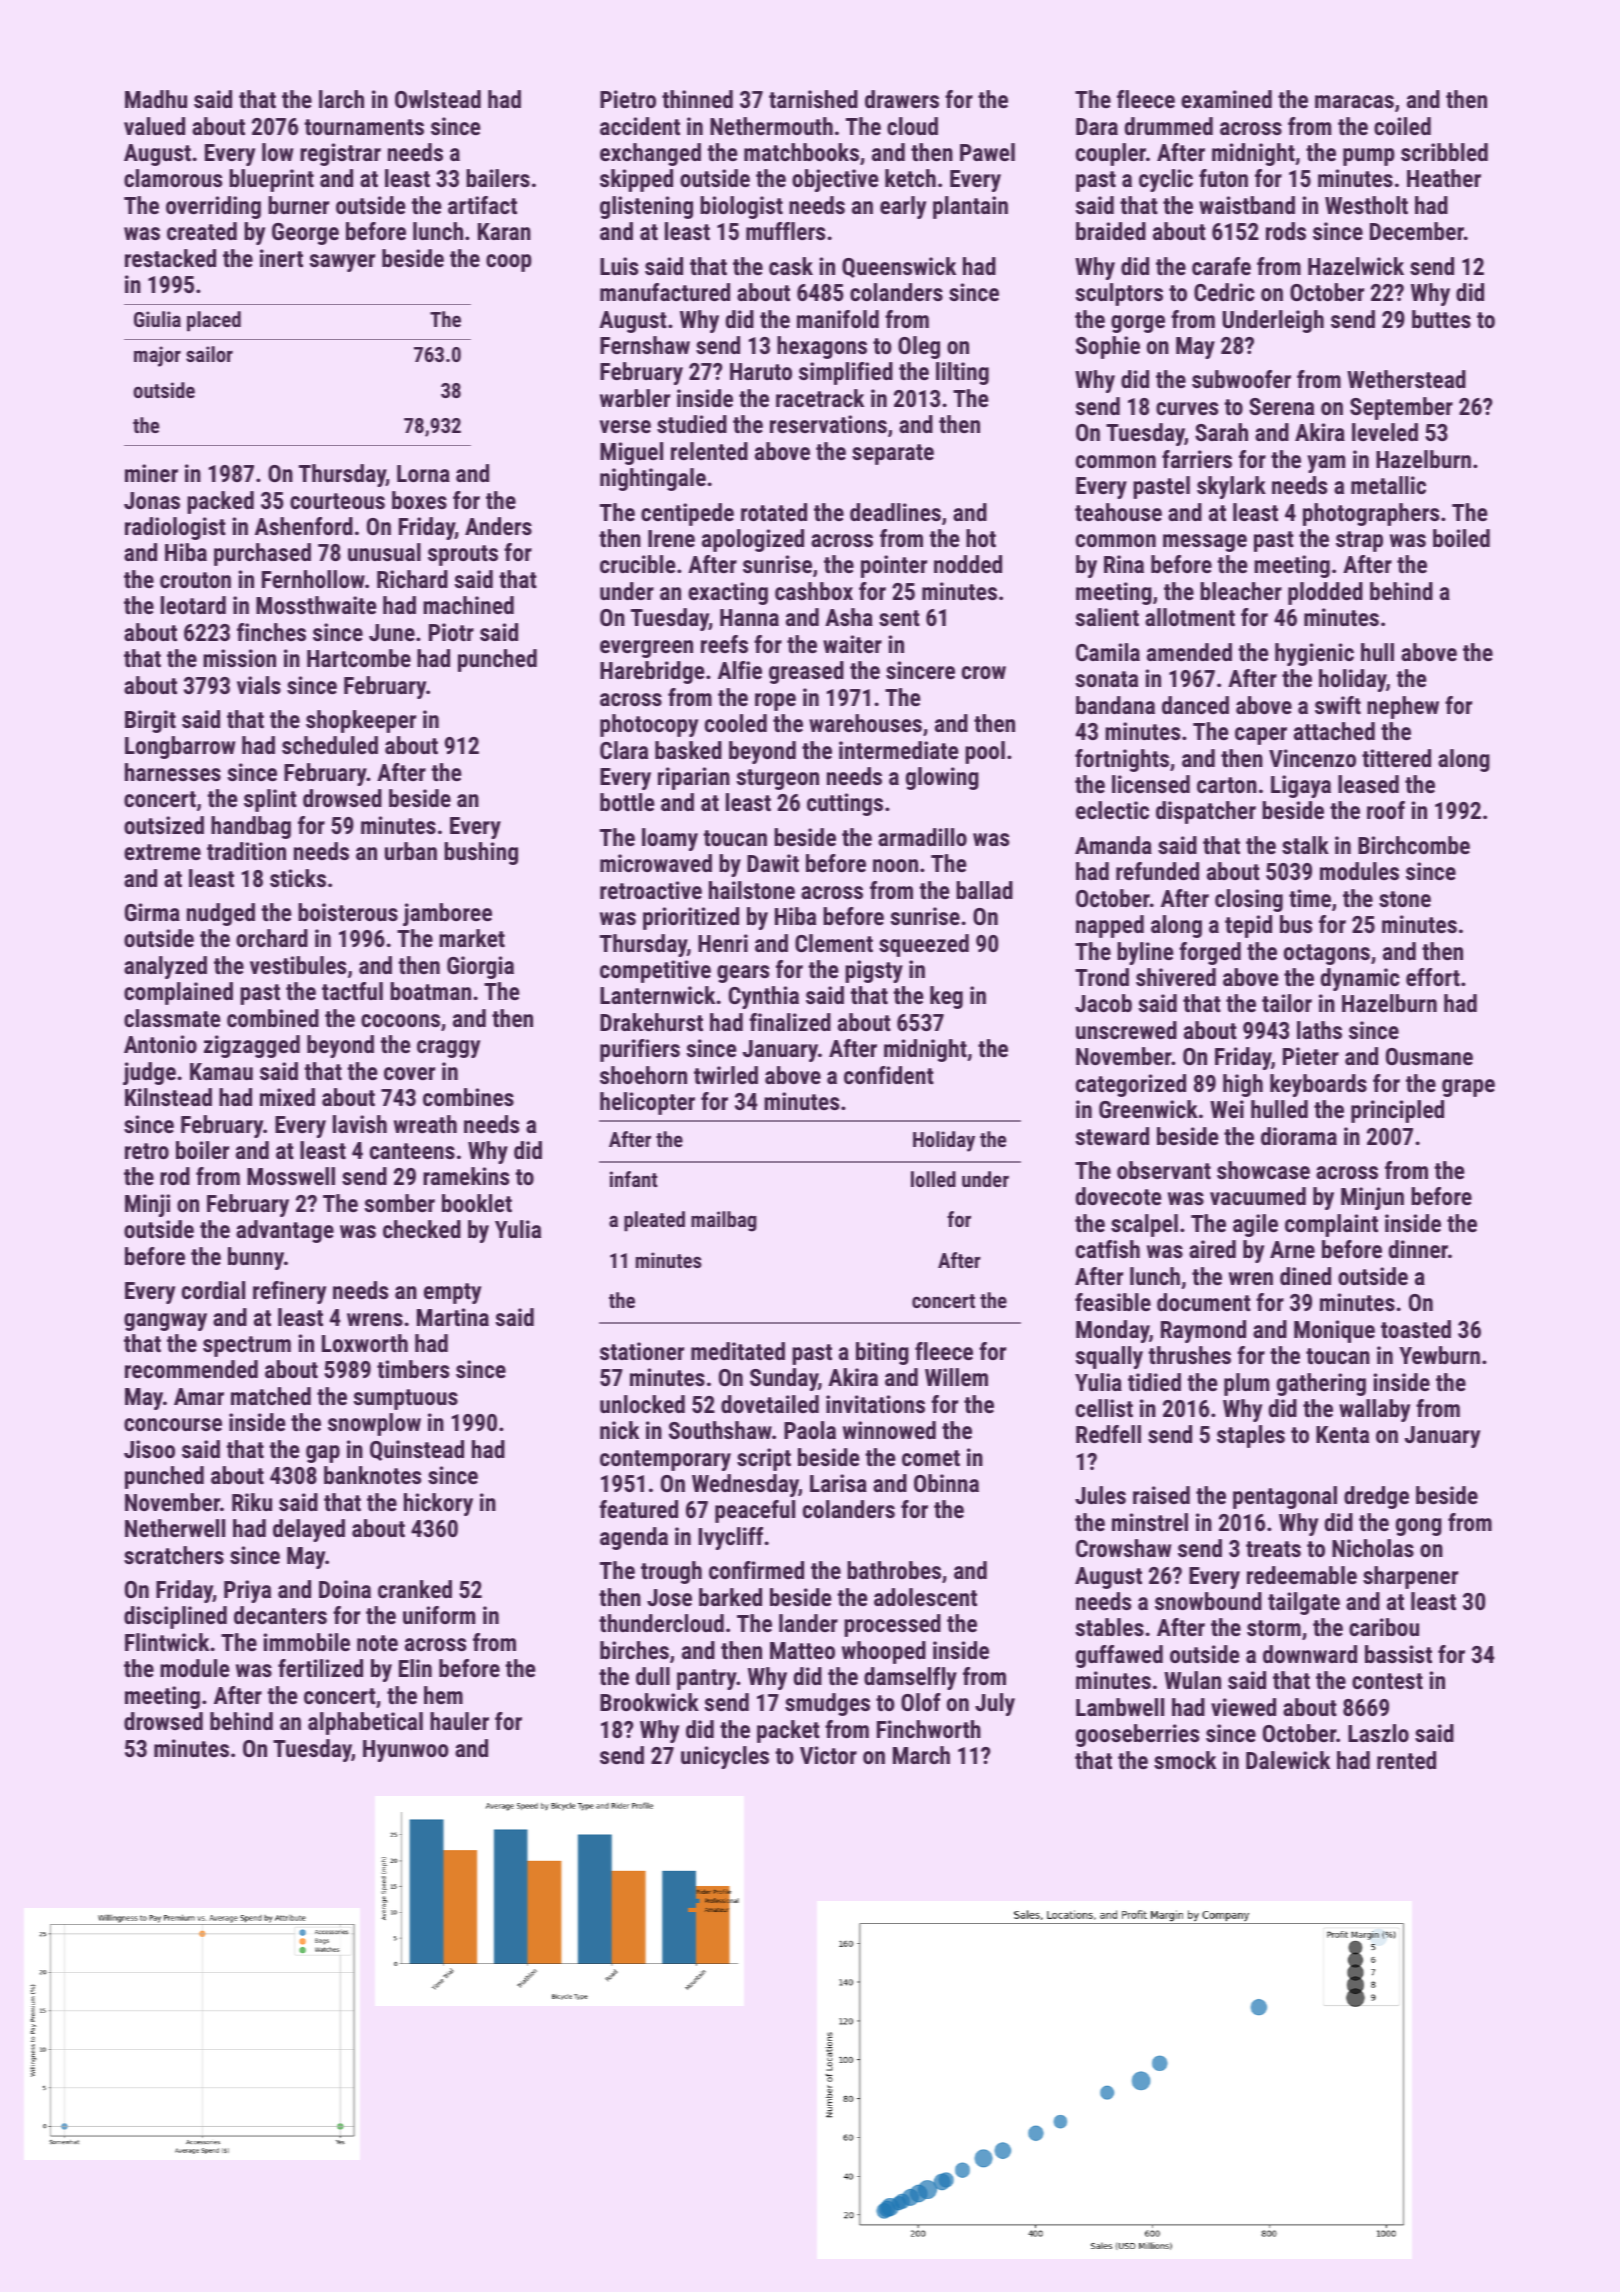 This document has width=1620, height=2292. Describe the element at coordinates (337, 501) in the document. I see `courteous` at that location.
